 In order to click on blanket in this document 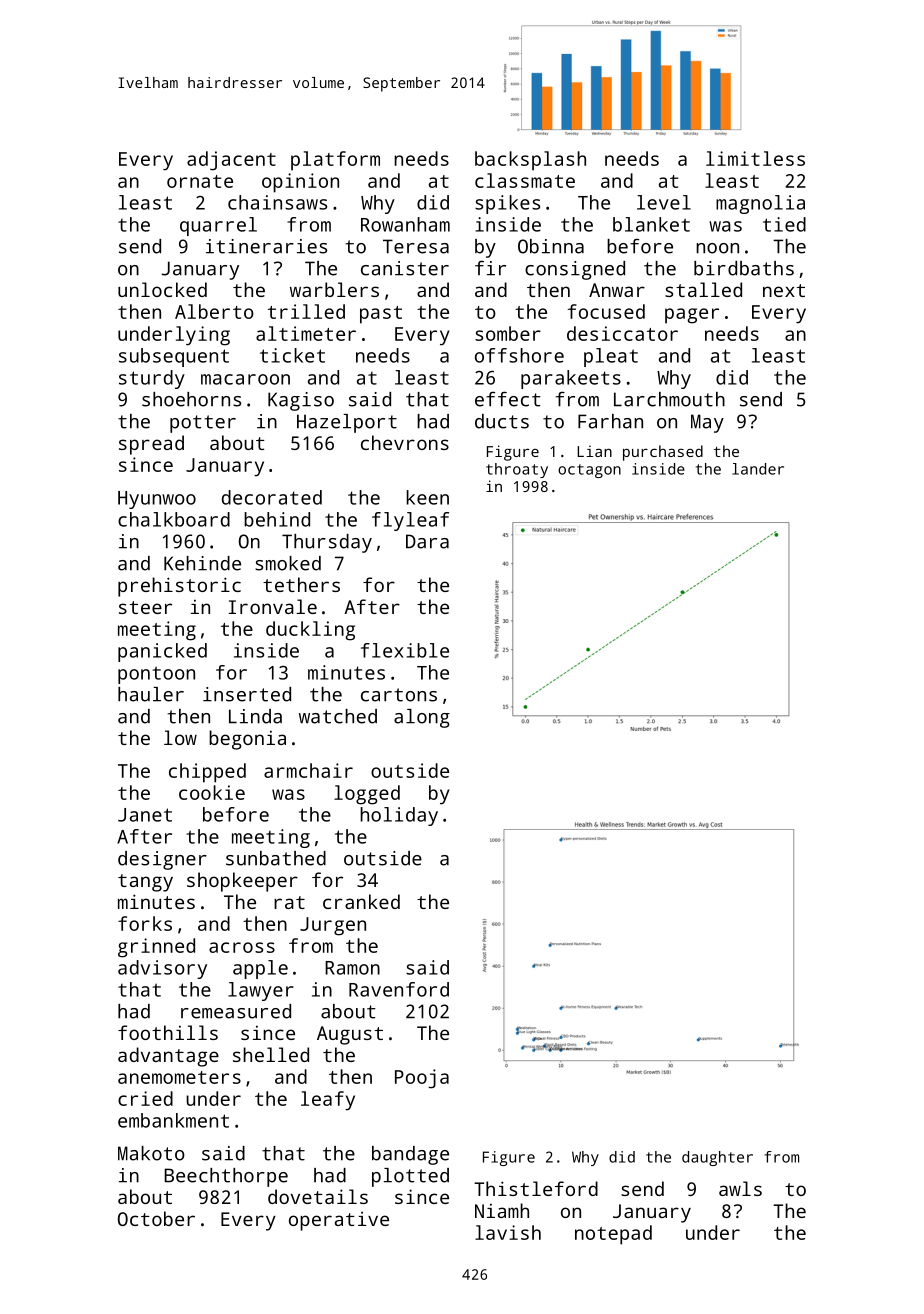, I will do `click(651, 224)`.
